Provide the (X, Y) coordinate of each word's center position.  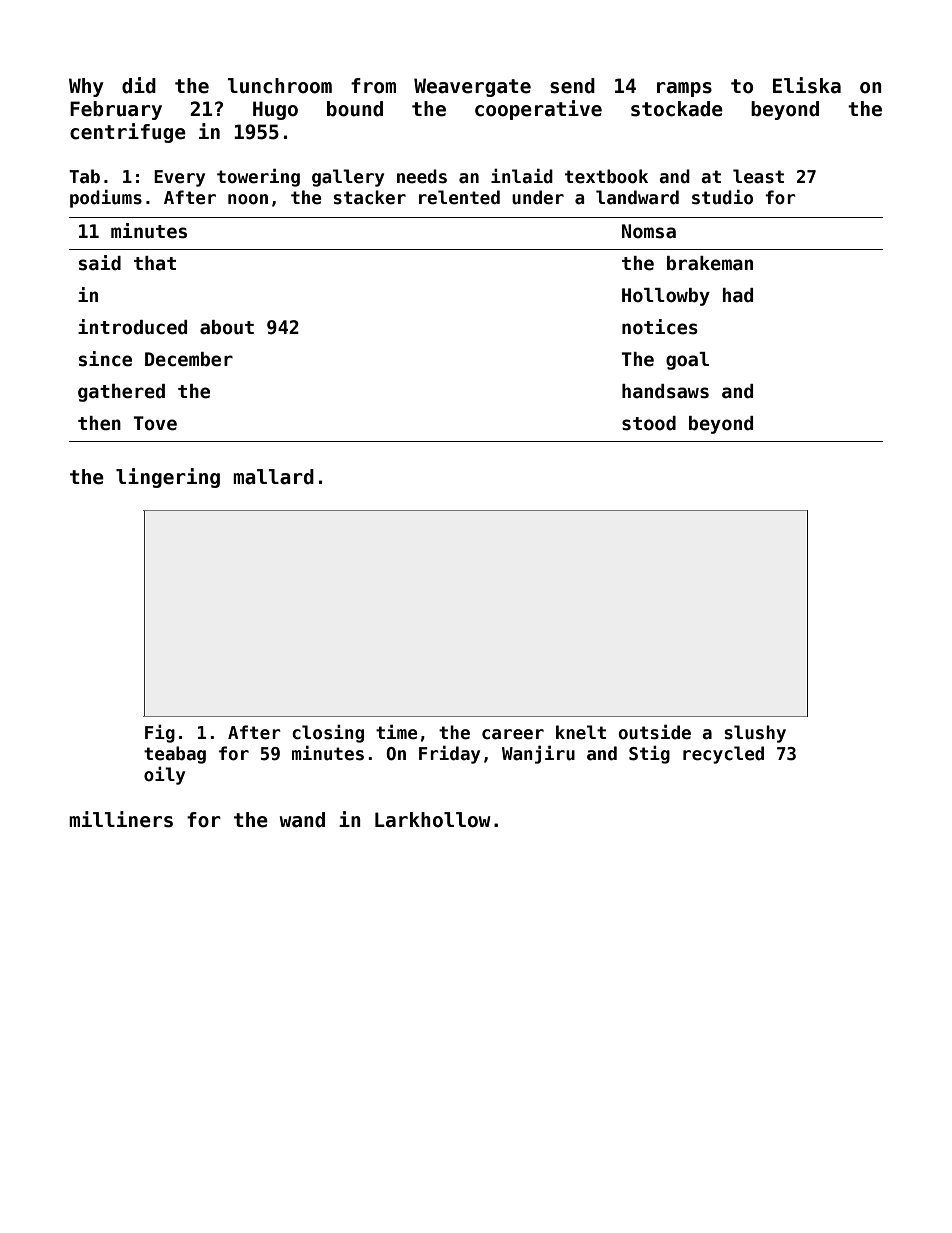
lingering (168, 478)
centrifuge (128, 133)
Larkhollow (433, 820)
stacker (369, 197)
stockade (677, 109)
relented (459, 197)
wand (302, 820)
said (100, 263)
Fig (160, 733)
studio (722, 197)
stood (649, 423)
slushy (755, 734)
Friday (449, 754)
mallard (273, 477)
